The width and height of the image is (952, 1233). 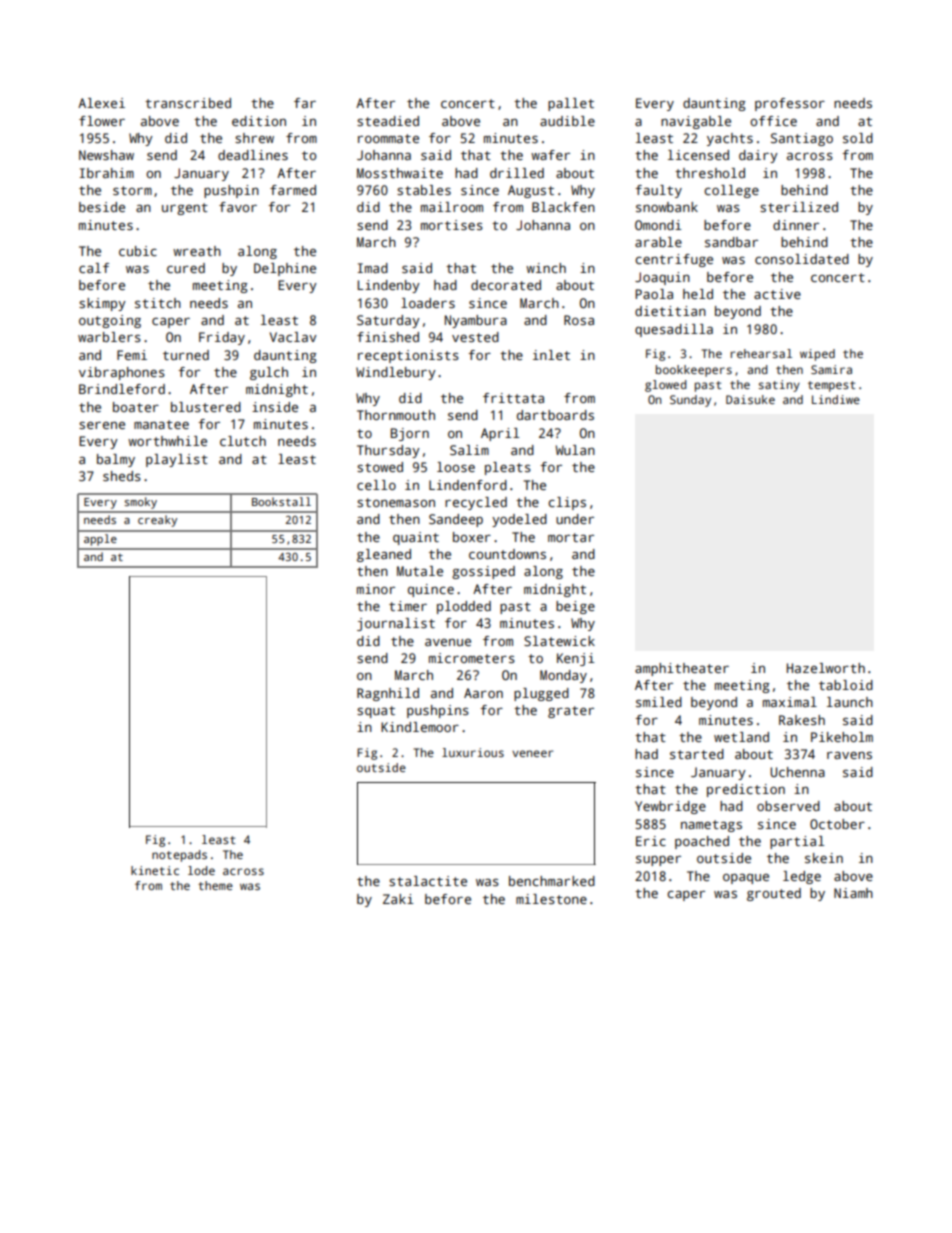 What do you see at coordinates (396, 624) in the image?
I see `journalist` at bounding box center [396, 624].
